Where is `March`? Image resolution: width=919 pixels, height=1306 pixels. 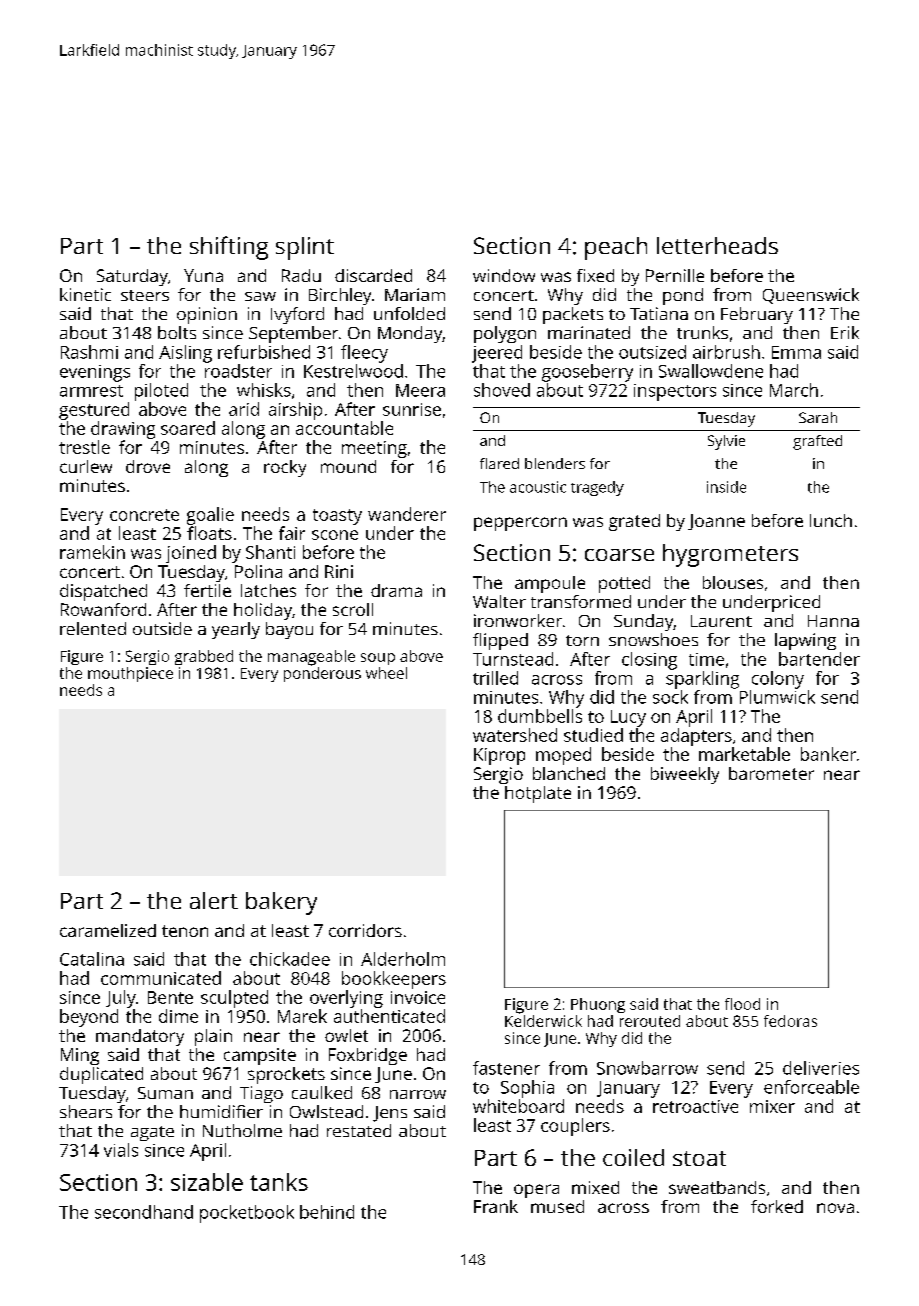 March is located at coordinates (794, 390).
